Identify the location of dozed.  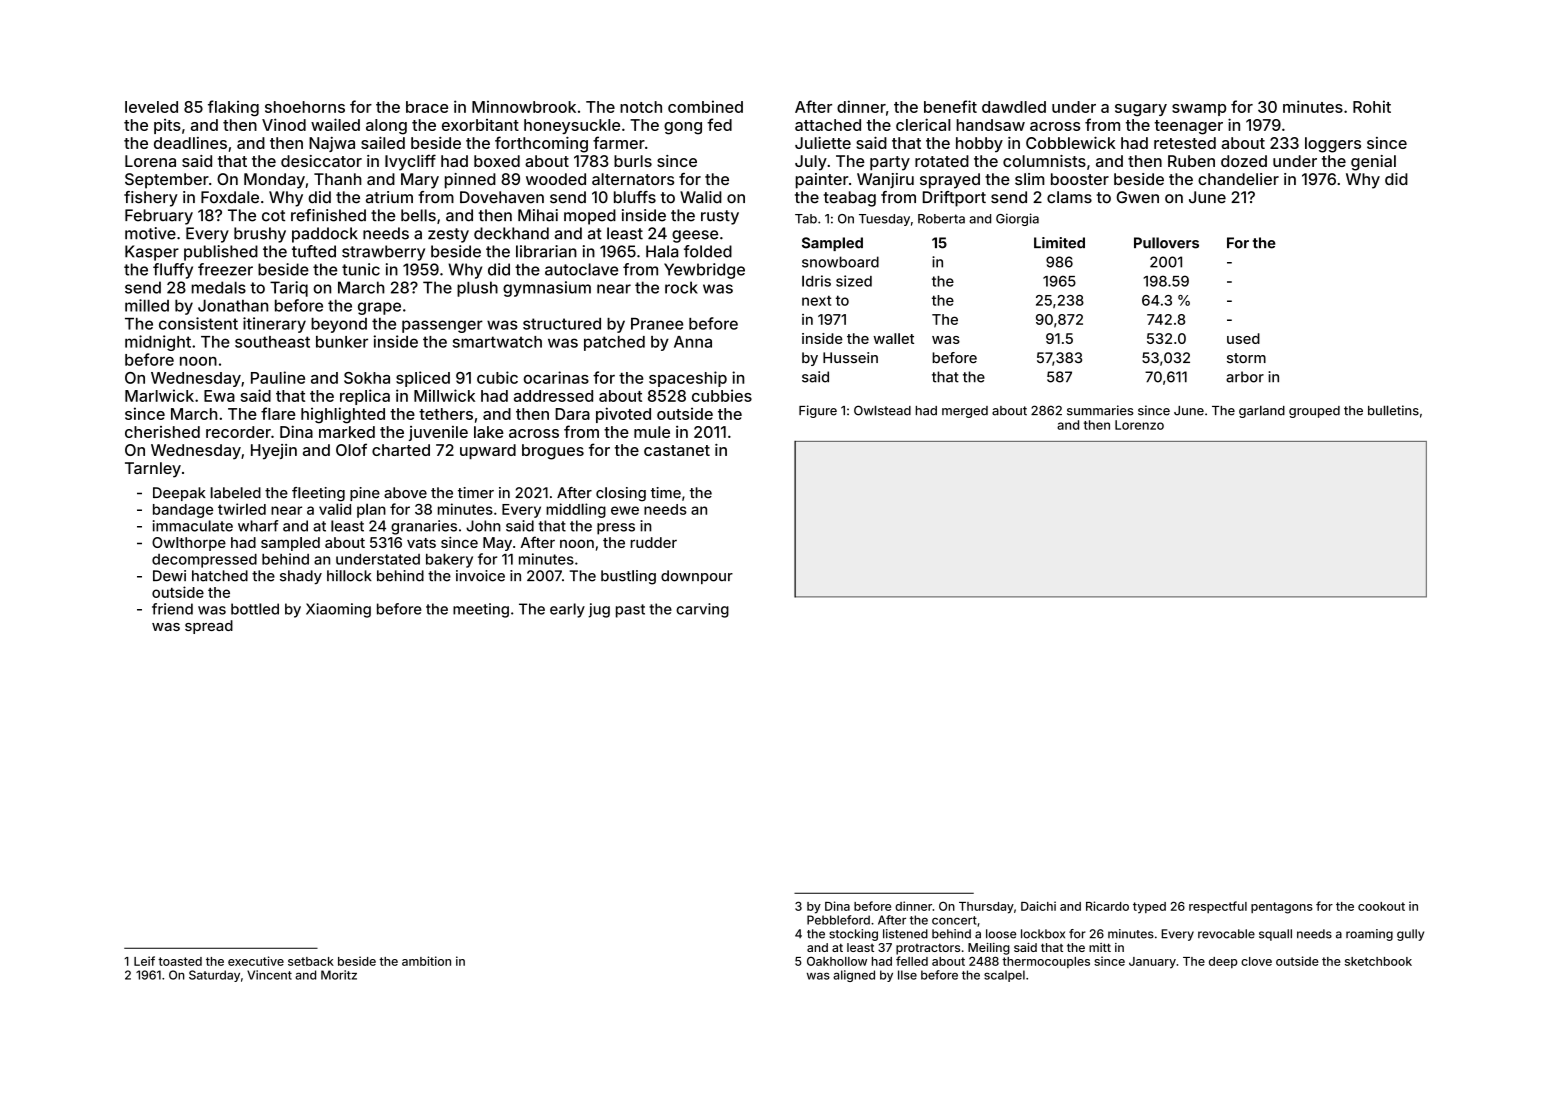
(1244, 161).
